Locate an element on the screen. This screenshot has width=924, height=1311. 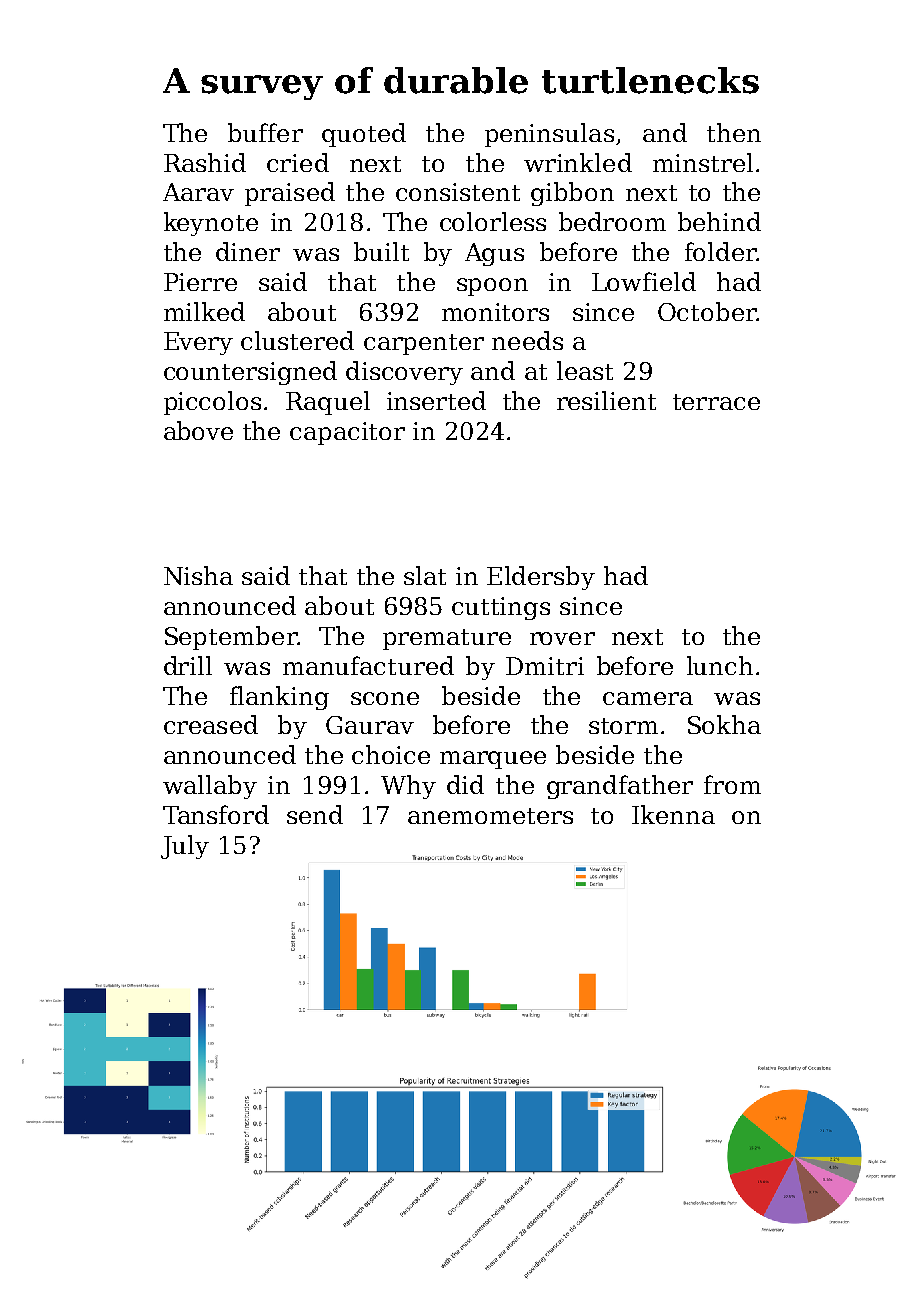
quoted is located at coordinates (364, 135).
